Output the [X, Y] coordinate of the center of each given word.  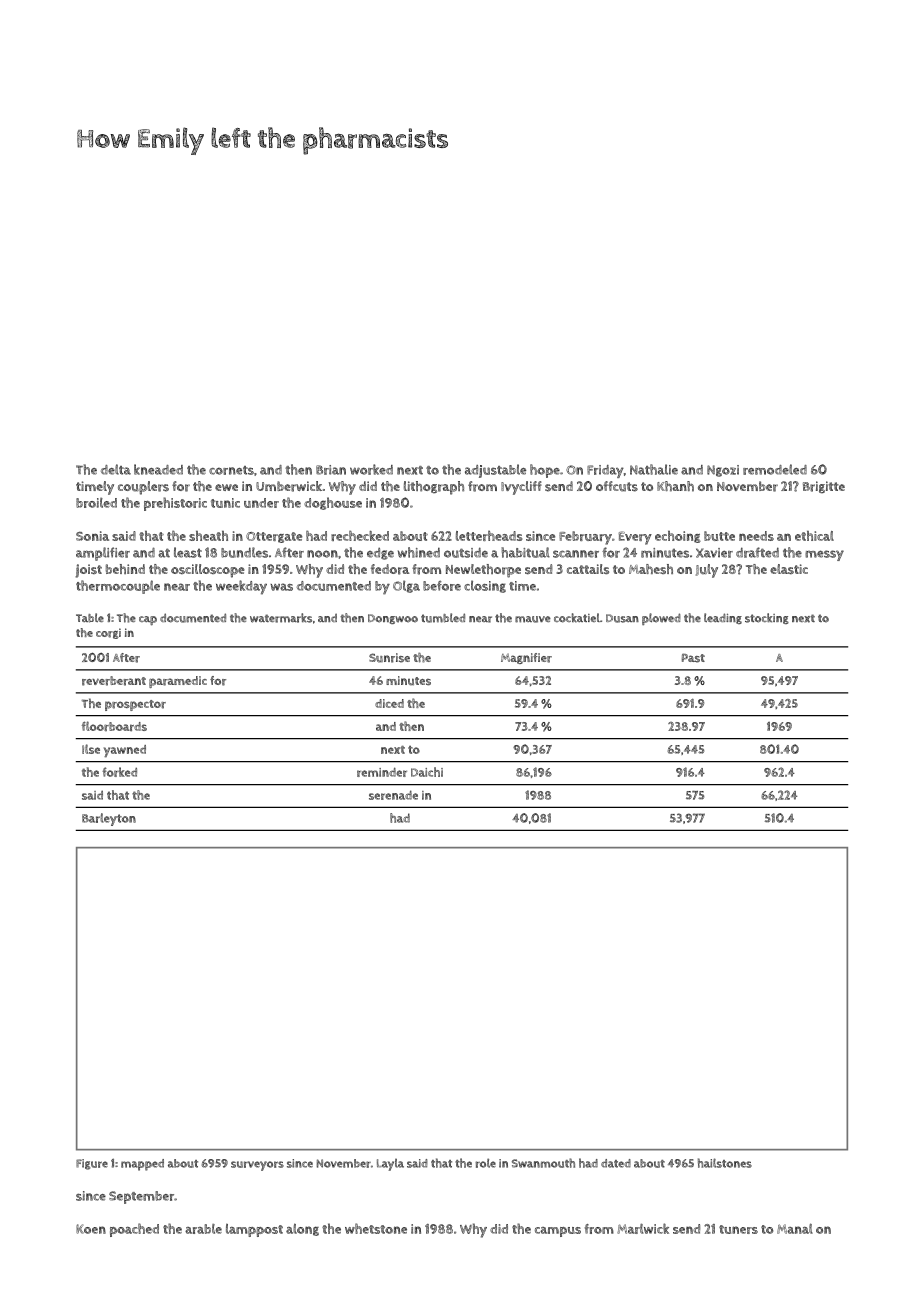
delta [116, 469]
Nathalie [654, 469]
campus [558, 1232]
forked [119, 772]
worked [371, 469]
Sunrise [389, 658]
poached [134, 1230]
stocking [767, 618]
